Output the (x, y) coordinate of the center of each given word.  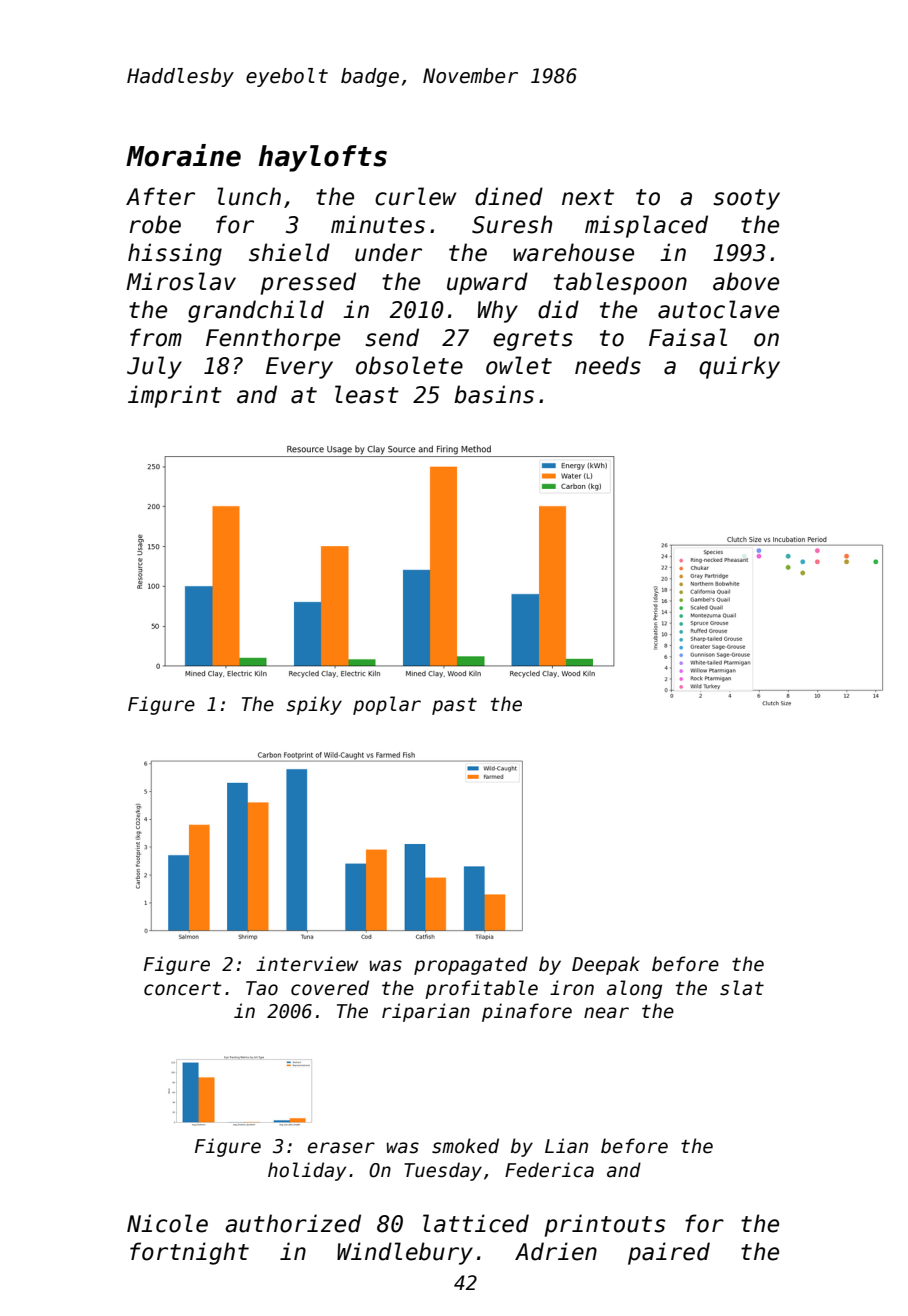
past (454, 706)
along (634, 989)
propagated (471, 965)
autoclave (718, 309)
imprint (175, 396)
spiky (314, 705)
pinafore (527, 1012)
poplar (387, 705)
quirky (739, 367)
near (606, 1013)
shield (289, 252)
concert (183, 989)
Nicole (167, 1223)
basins (494, 394)
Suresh (512, 224)
